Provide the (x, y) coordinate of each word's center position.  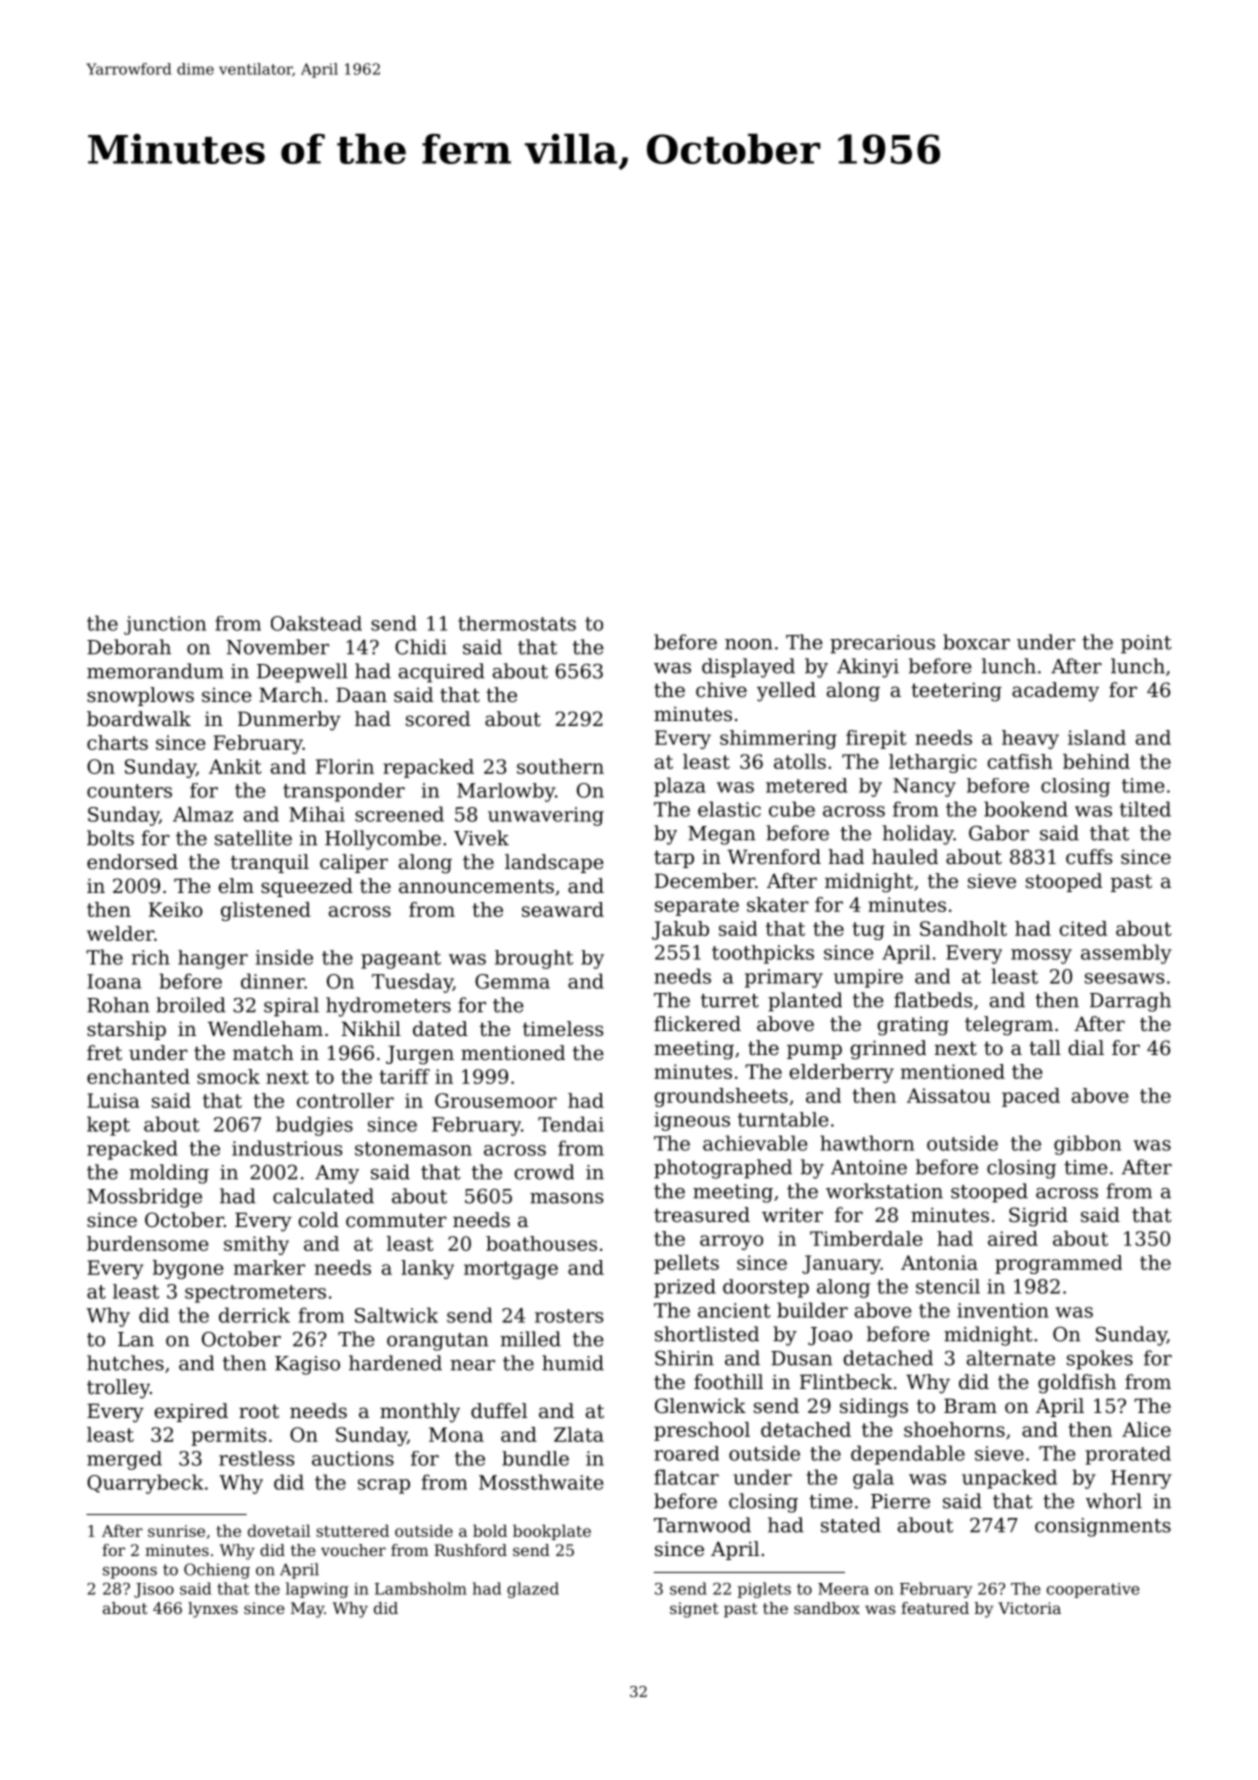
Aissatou (949, 1095)
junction (165, 625)
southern (560, 766)
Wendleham (265, 1029)
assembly (1126, 954)
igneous (692, 1121)
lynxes (213, 1610)
